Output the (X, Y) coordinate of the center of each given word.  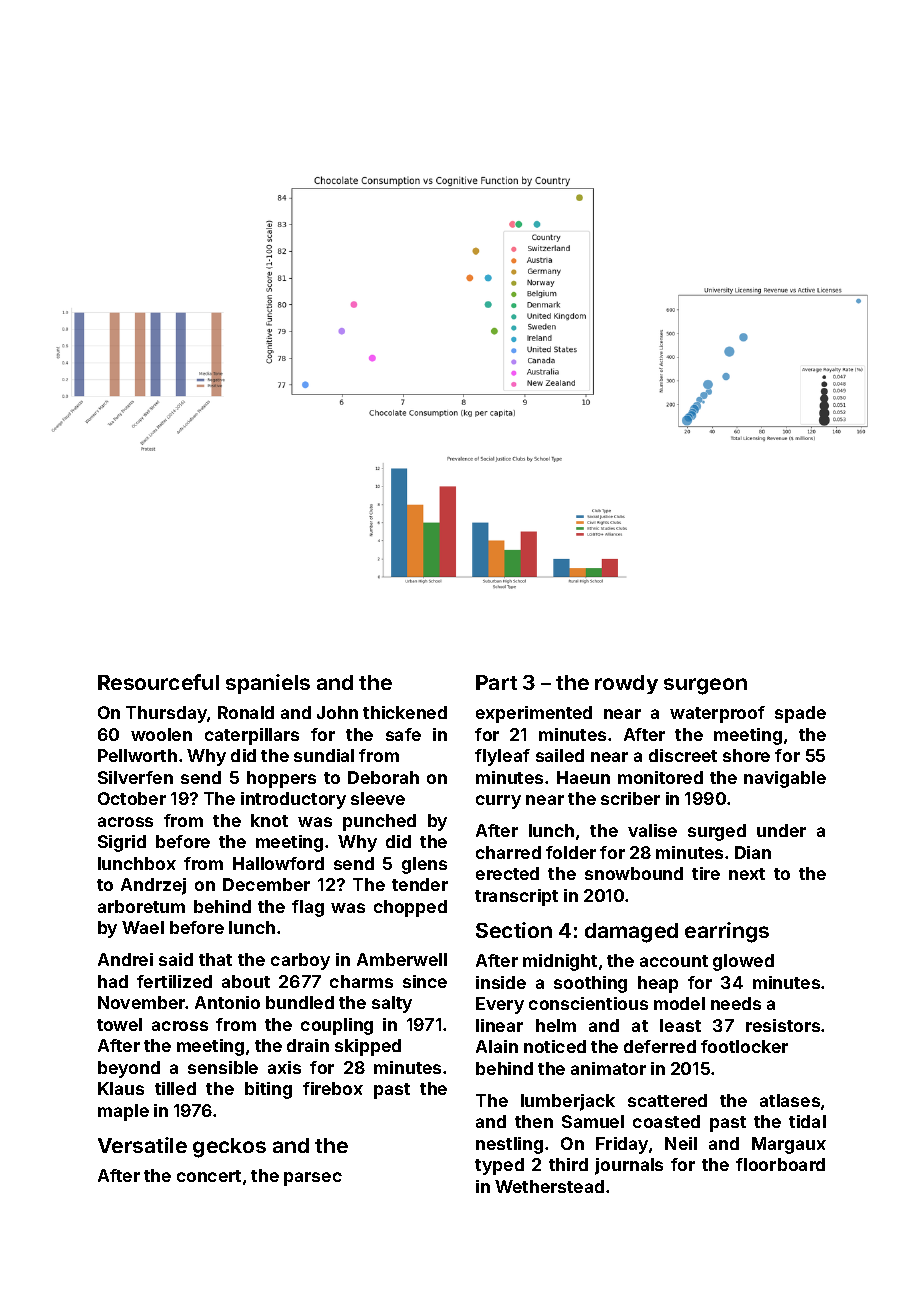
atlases (790, 1100)
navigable (785, 779)
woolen (161, 734)
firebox (333, 1088)
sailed (560, 755)
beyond (129, 1069)
